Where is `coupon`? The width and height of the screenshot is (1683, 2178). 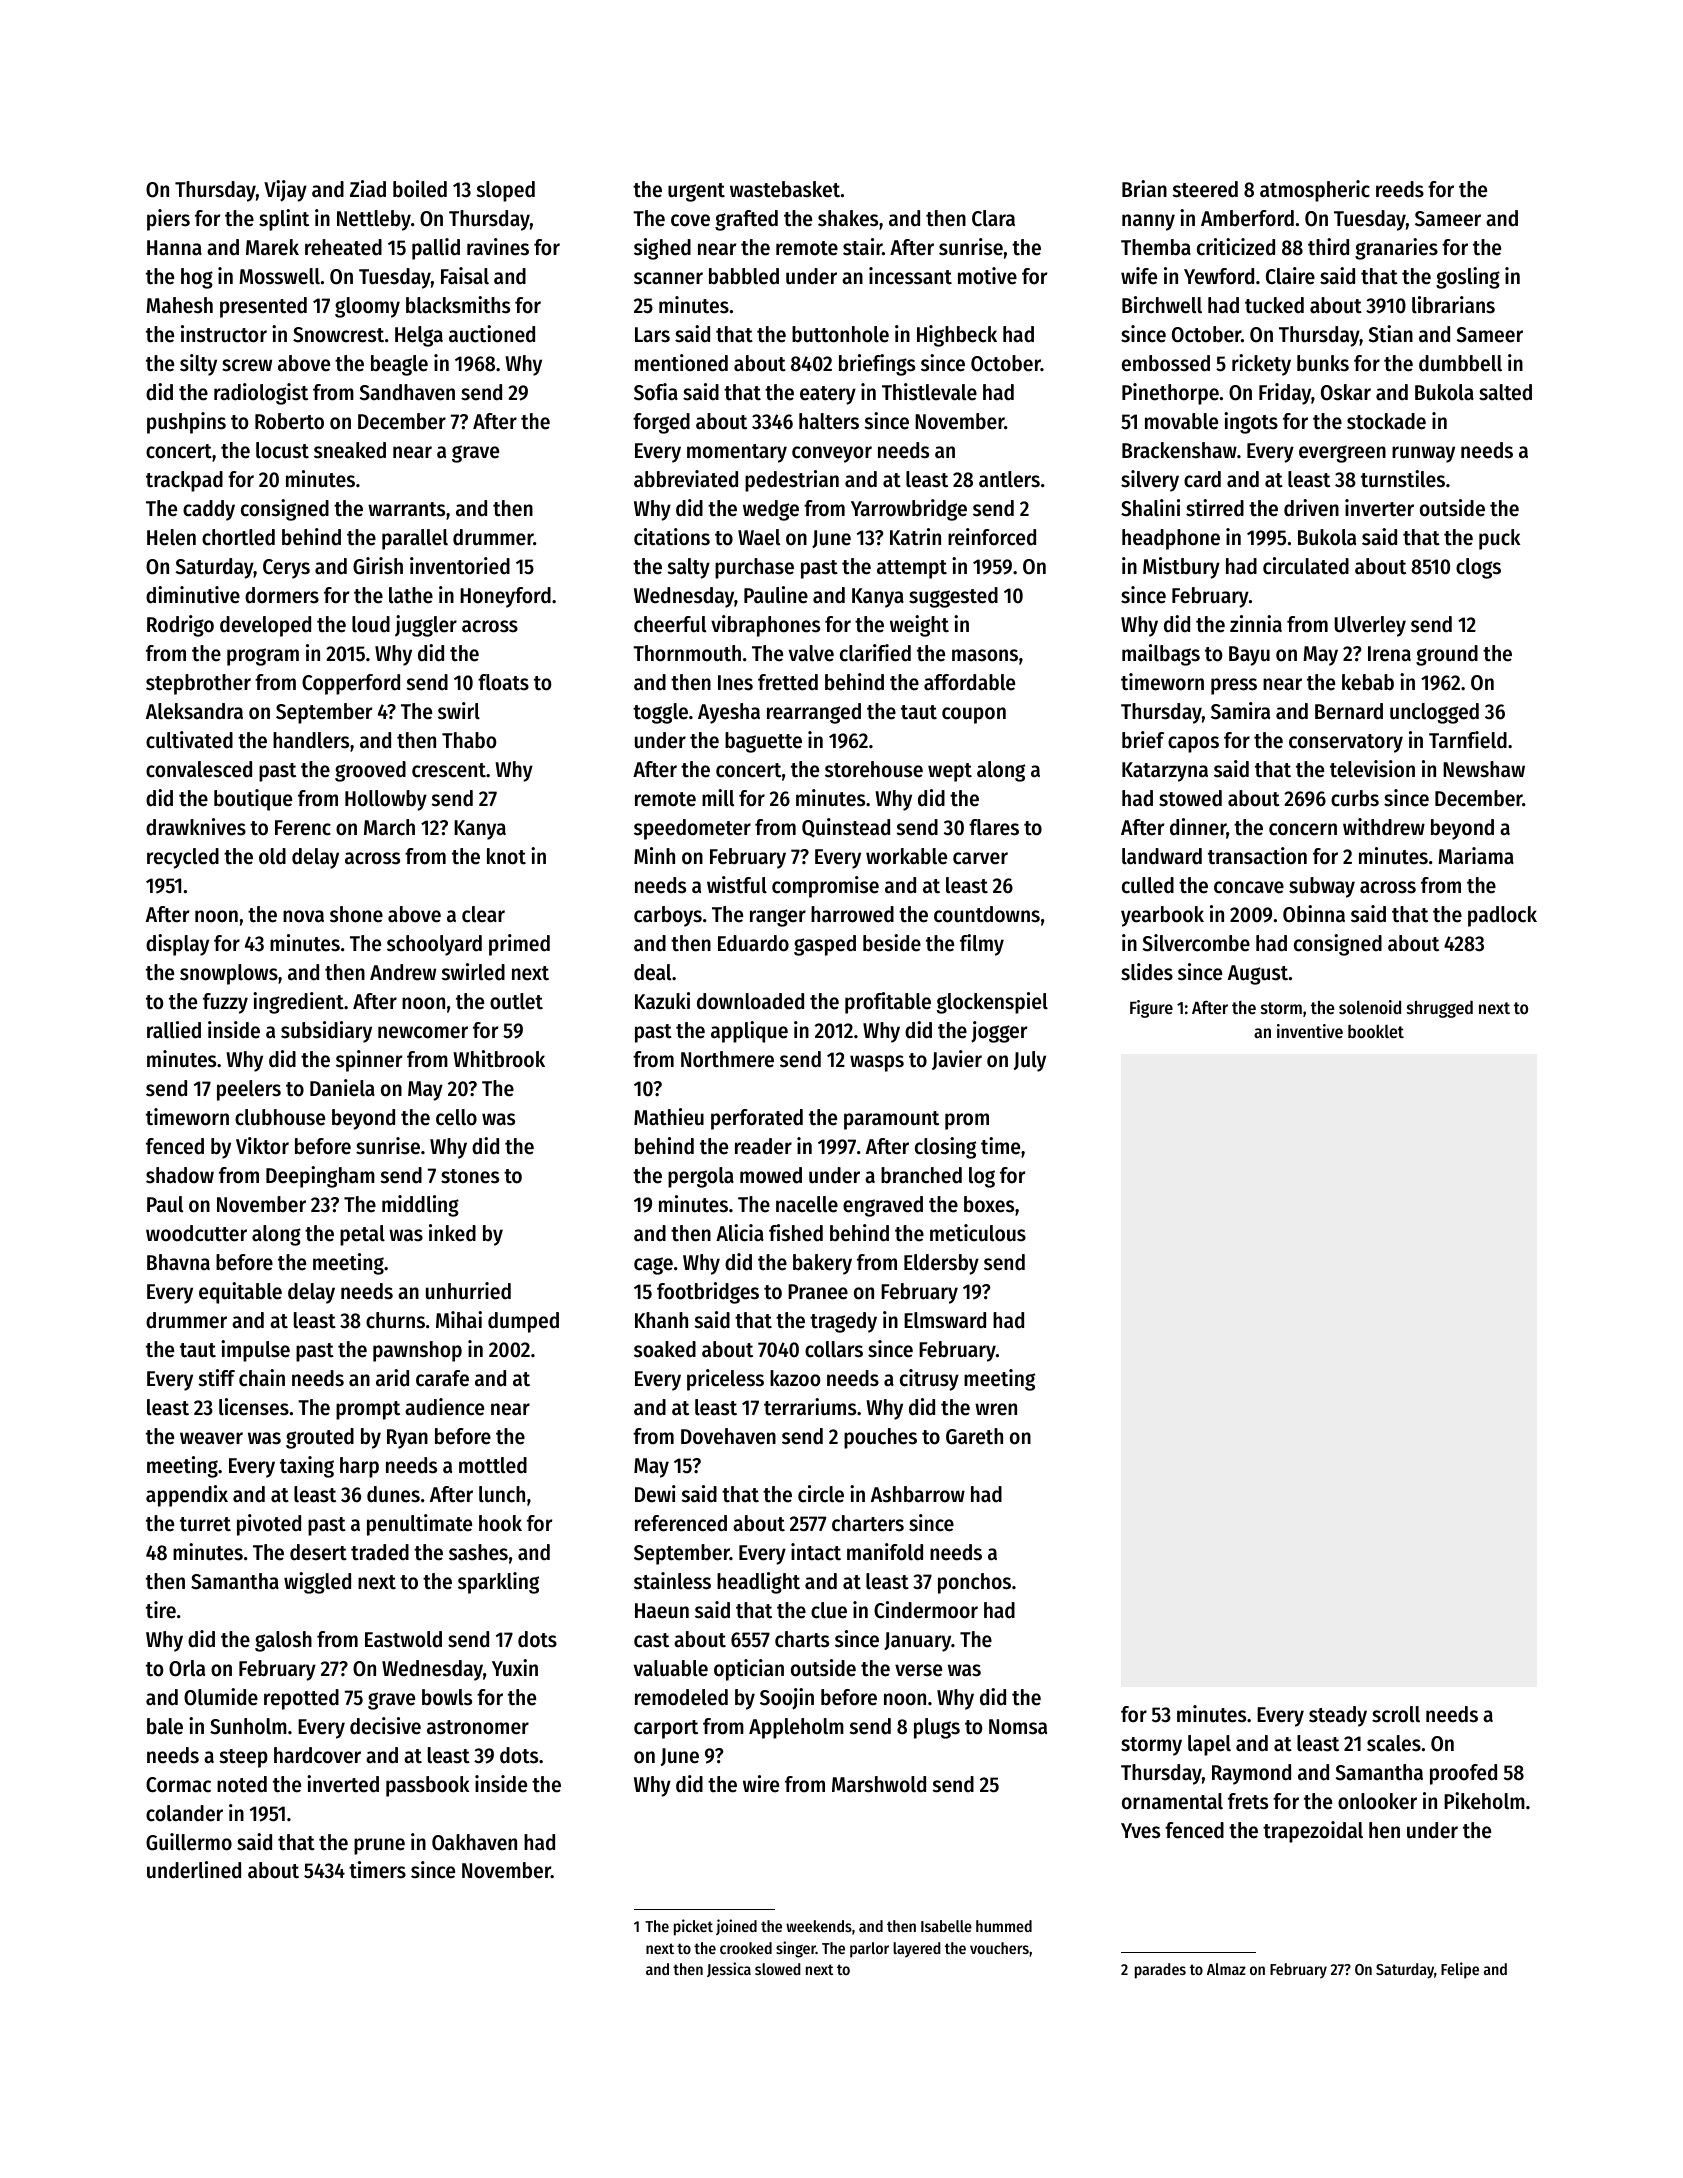 coupon is located at coordinates (974, 715).
